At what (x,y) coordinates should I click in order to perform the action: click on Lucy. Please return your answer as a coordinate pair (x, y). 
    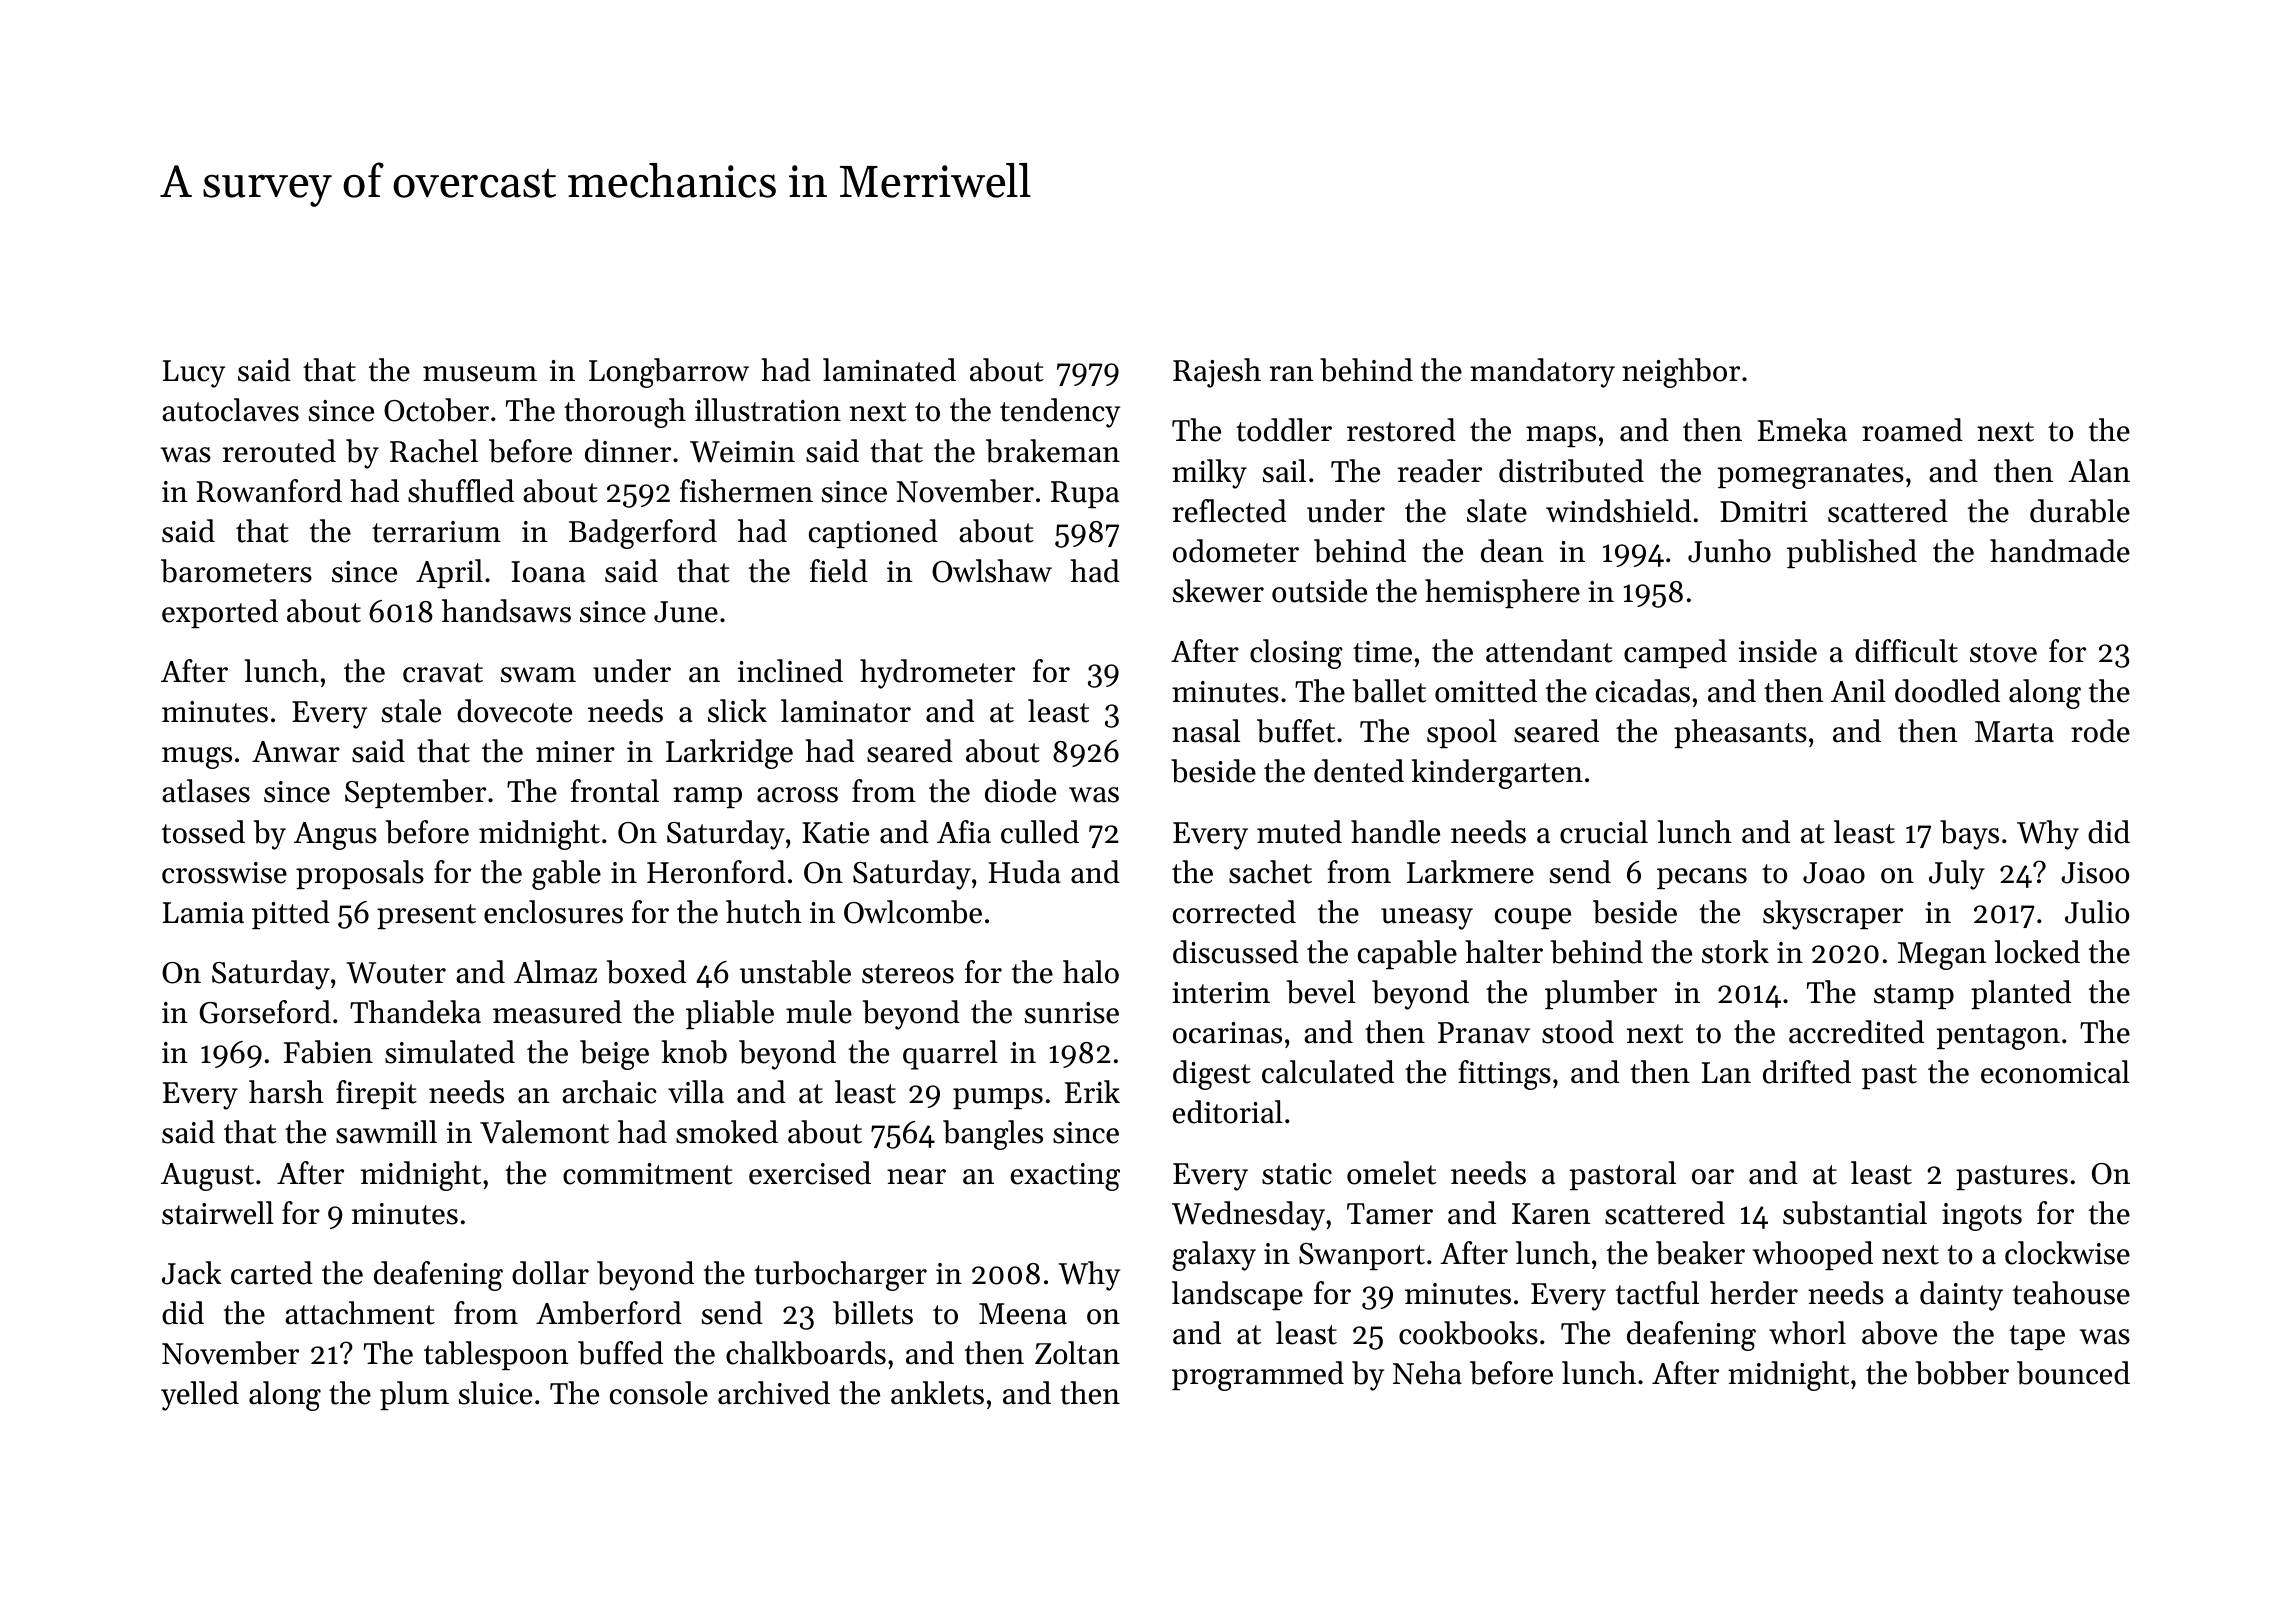
    Looking at the image, I should click on (194, 374).
